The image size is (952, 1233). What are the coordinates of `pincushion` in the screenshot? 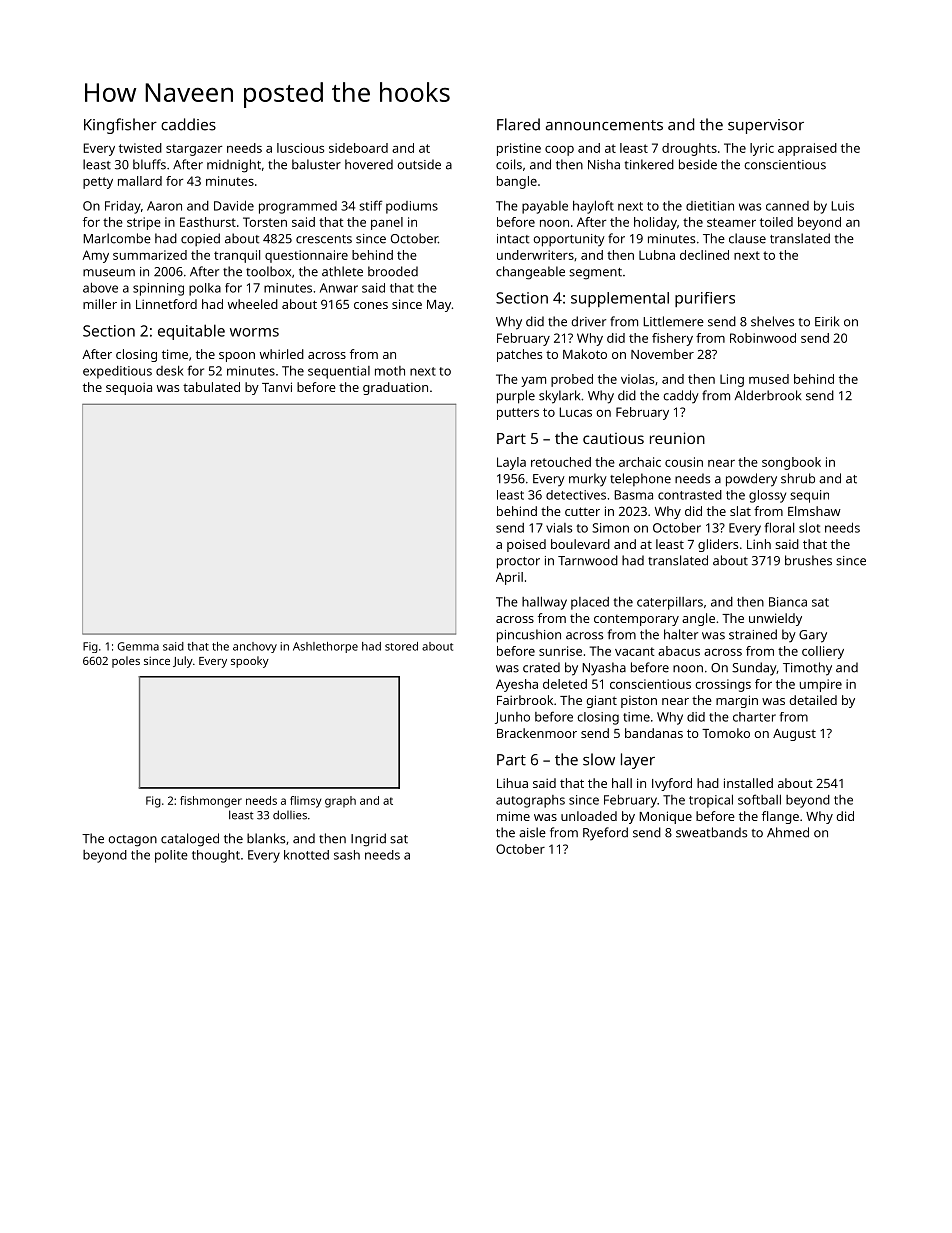 It's located at (529, 636).
